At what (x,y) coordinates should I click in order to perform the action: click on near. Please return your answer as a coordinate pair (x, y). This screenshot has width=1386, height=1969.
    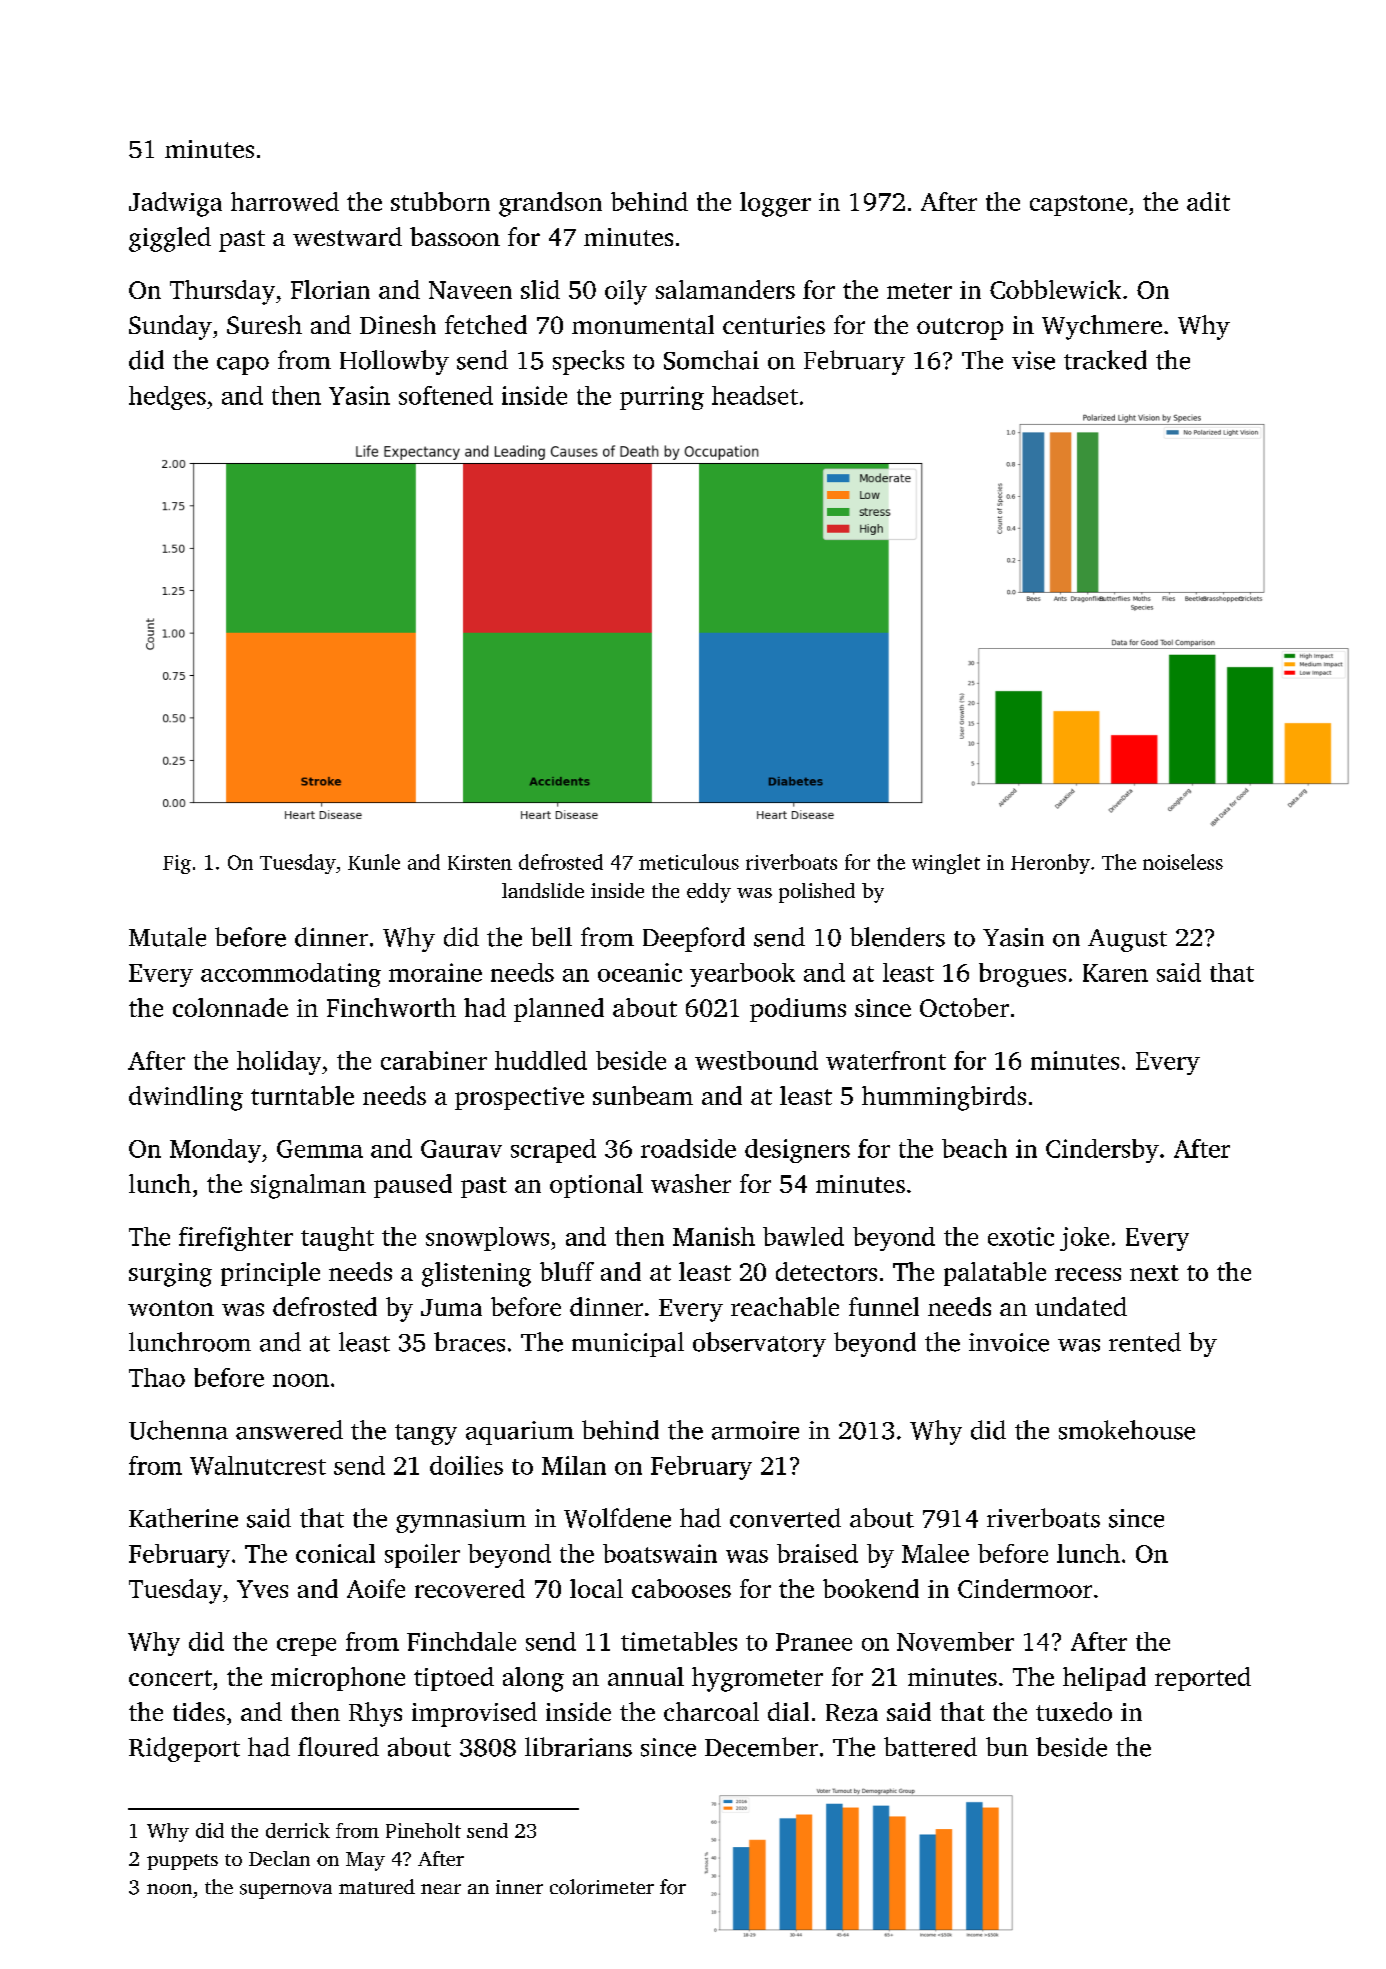
    Looking at the image, I should click on (441, 1889).
